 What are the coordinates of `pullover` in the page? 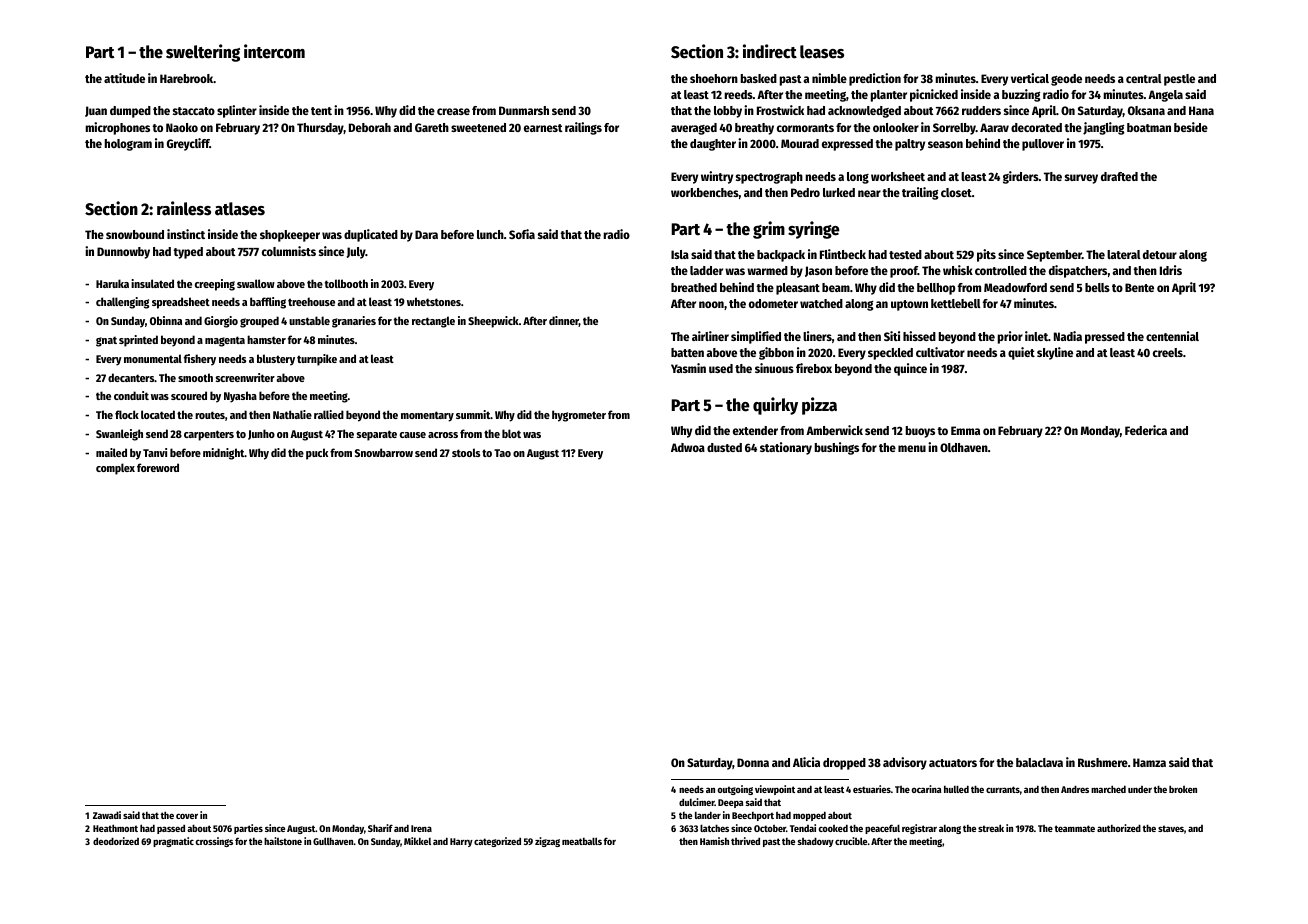 It's located at (1043, 145).
